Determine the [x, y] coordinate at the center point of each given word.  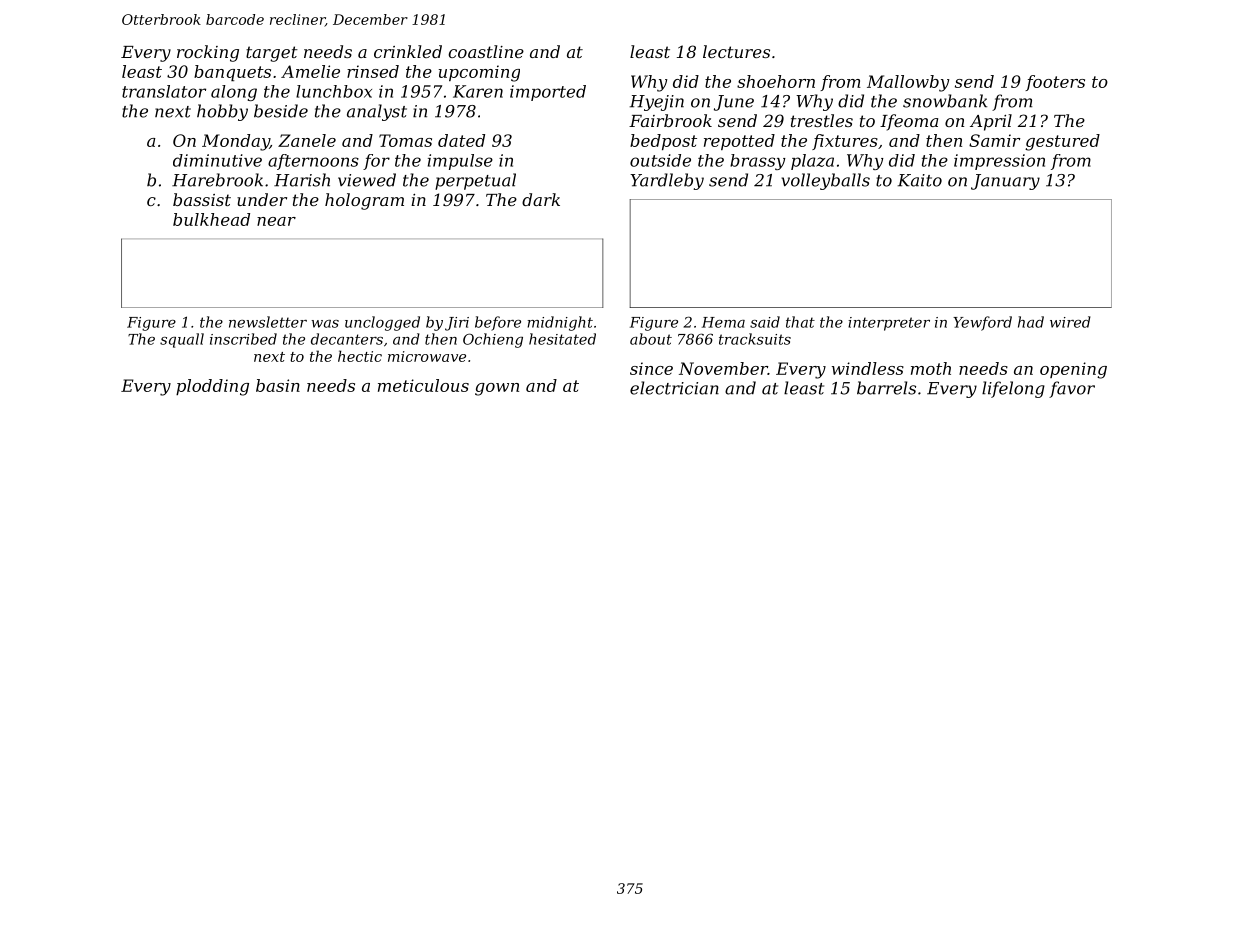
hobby [222, 112]
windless [868, 368]
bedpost [663, 142]
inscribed [243, 339]
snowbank [945, 101]
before [498, 323]
